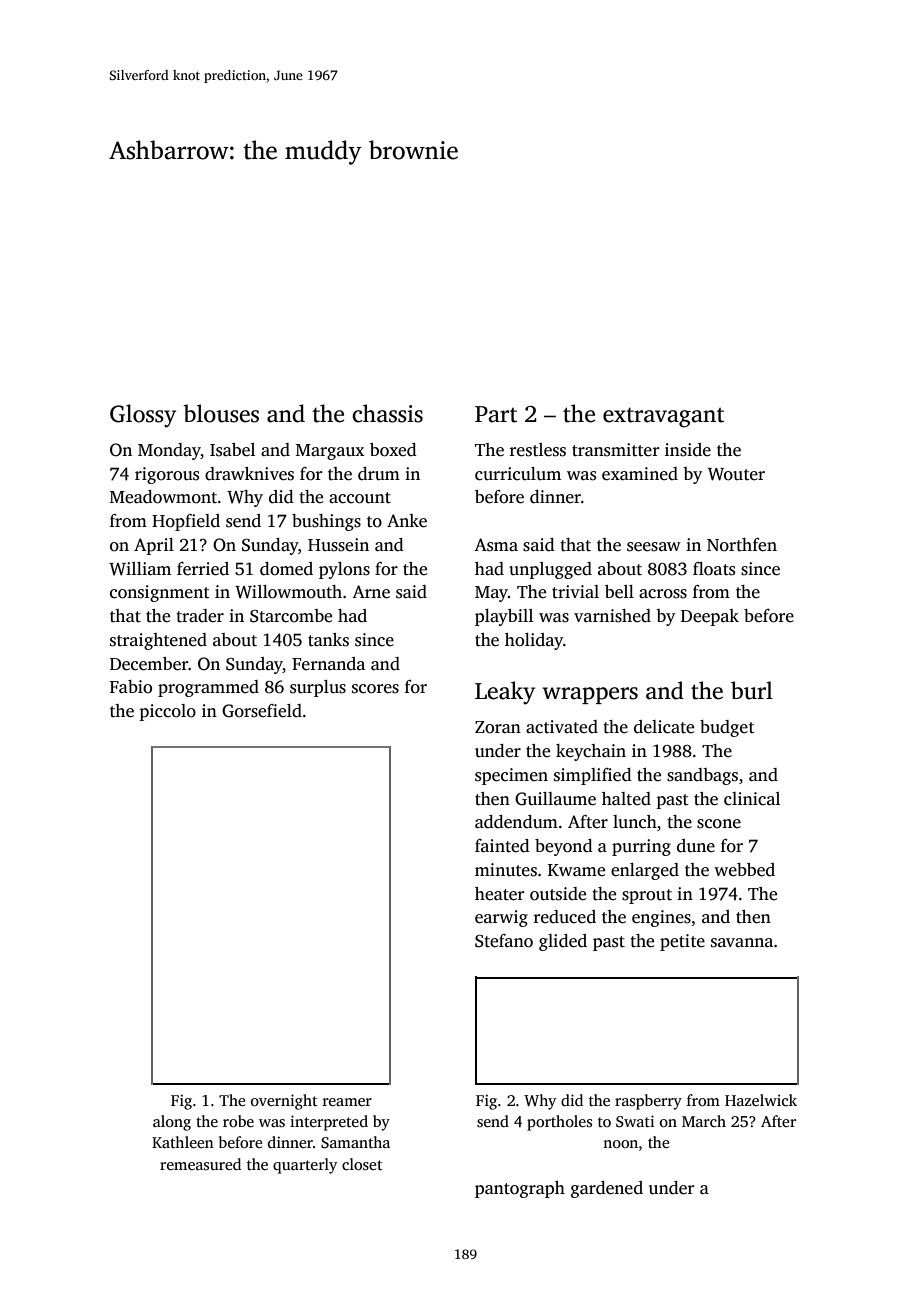 The width and height of the screenshot is (908, 1316). What do you see at coordinates (143, 416) in the screenshot?
I see `Glossy` at bounding box center [143, 416].
